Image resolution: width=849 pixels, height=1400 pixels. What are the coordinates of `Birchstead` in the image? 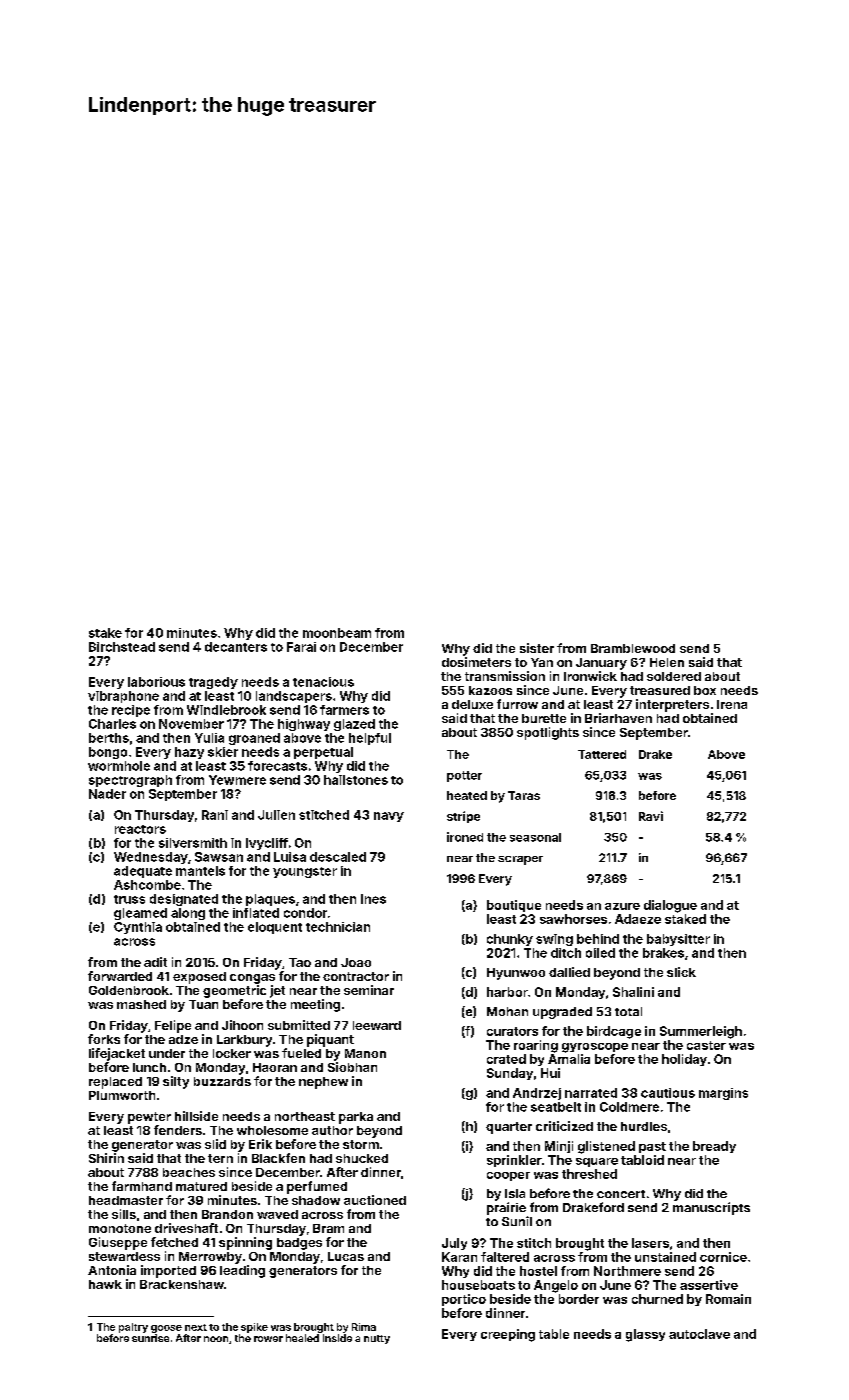 It's located at (122, 647).
